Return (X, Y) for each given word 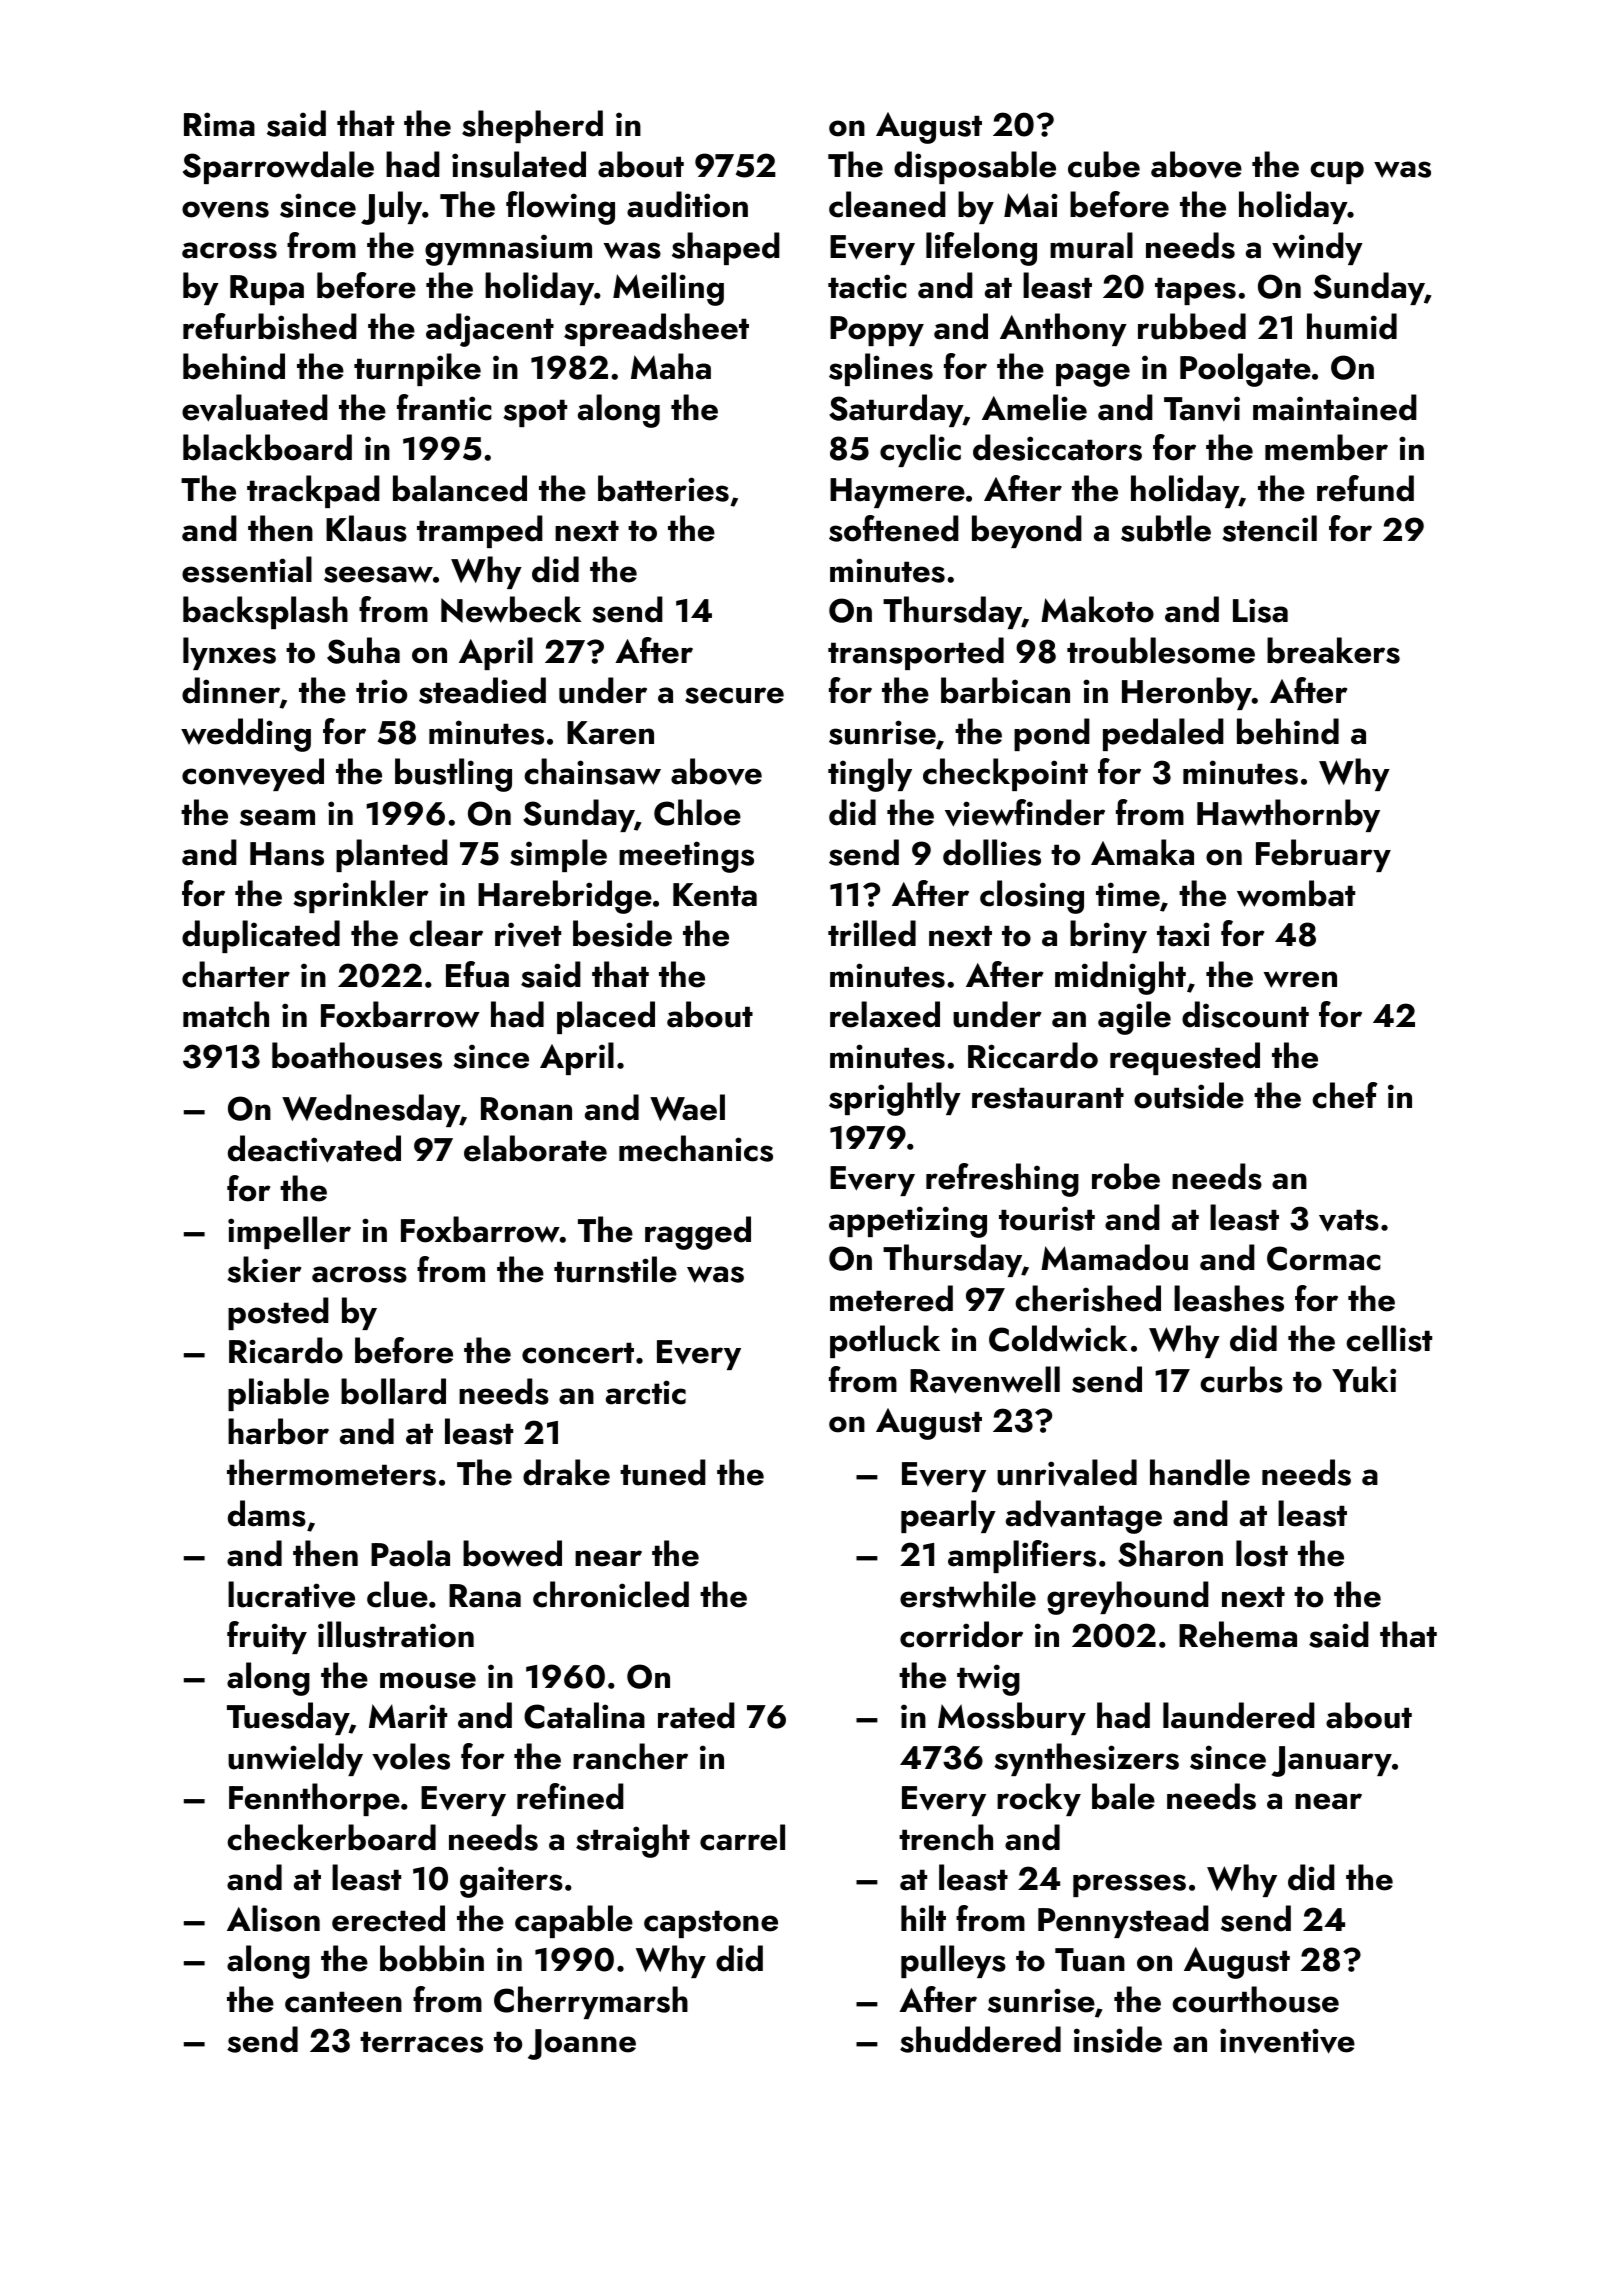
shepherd (532, 126)
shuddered (980, 2039)
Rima (219, 124)
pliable (278, 1394)
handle (1200, 1472)
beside (622, 933)
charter (236, 974)
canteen (343, 2002)
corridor (961, 1634)
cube (1104, 164)
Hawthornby (1288, 815)
